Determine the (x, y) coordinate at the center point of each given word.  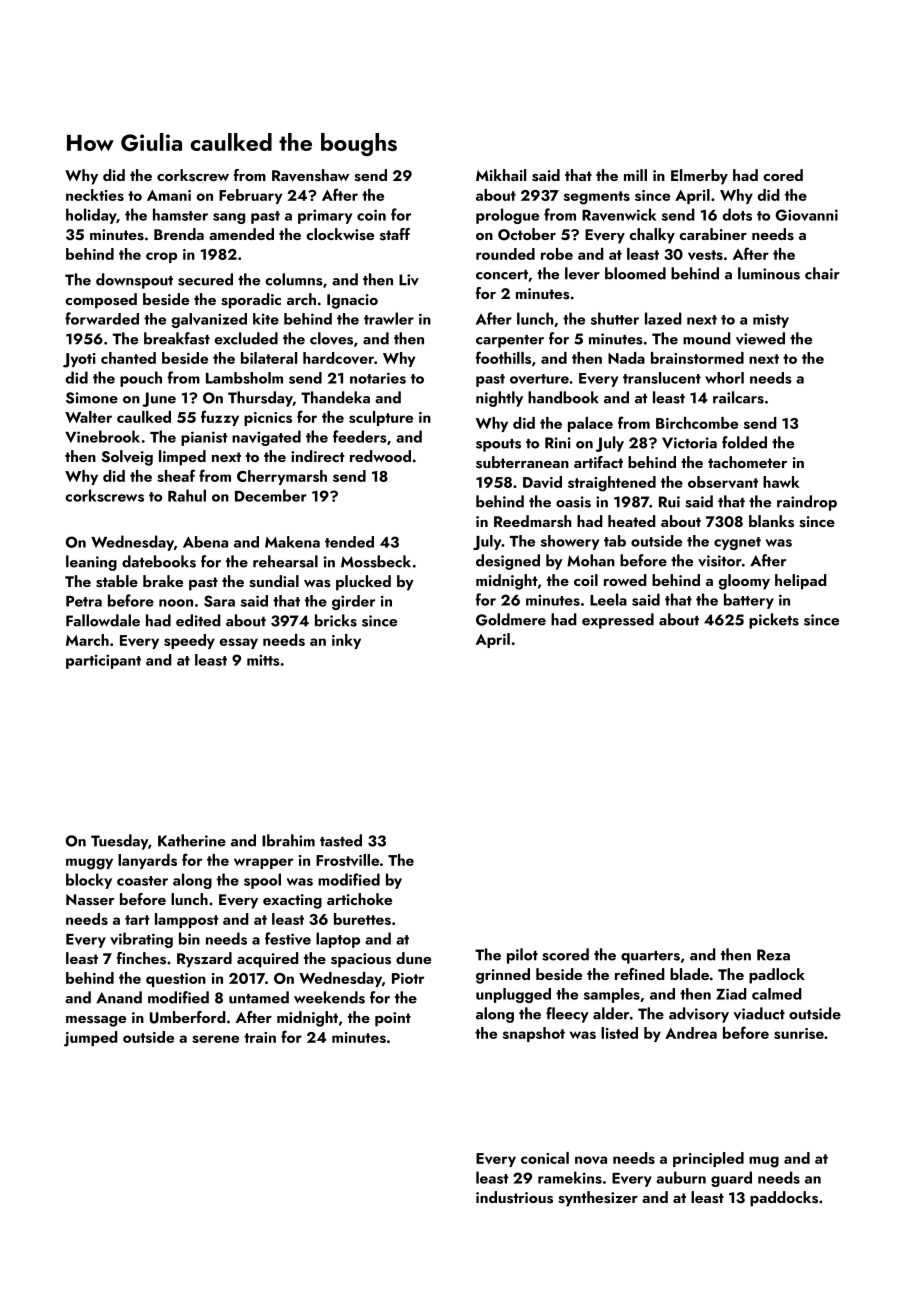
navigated (266, 438)
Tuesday (119, 842)
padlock (777, 976)
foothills (503, 357)
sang (229, 218)
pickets (774, 621)
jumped (91, 1039)
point (393, 1019)
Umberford (188, 1017)
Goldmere (511, 619)
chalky (652, 236)
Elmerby (699, 177)
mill (635, 175)
